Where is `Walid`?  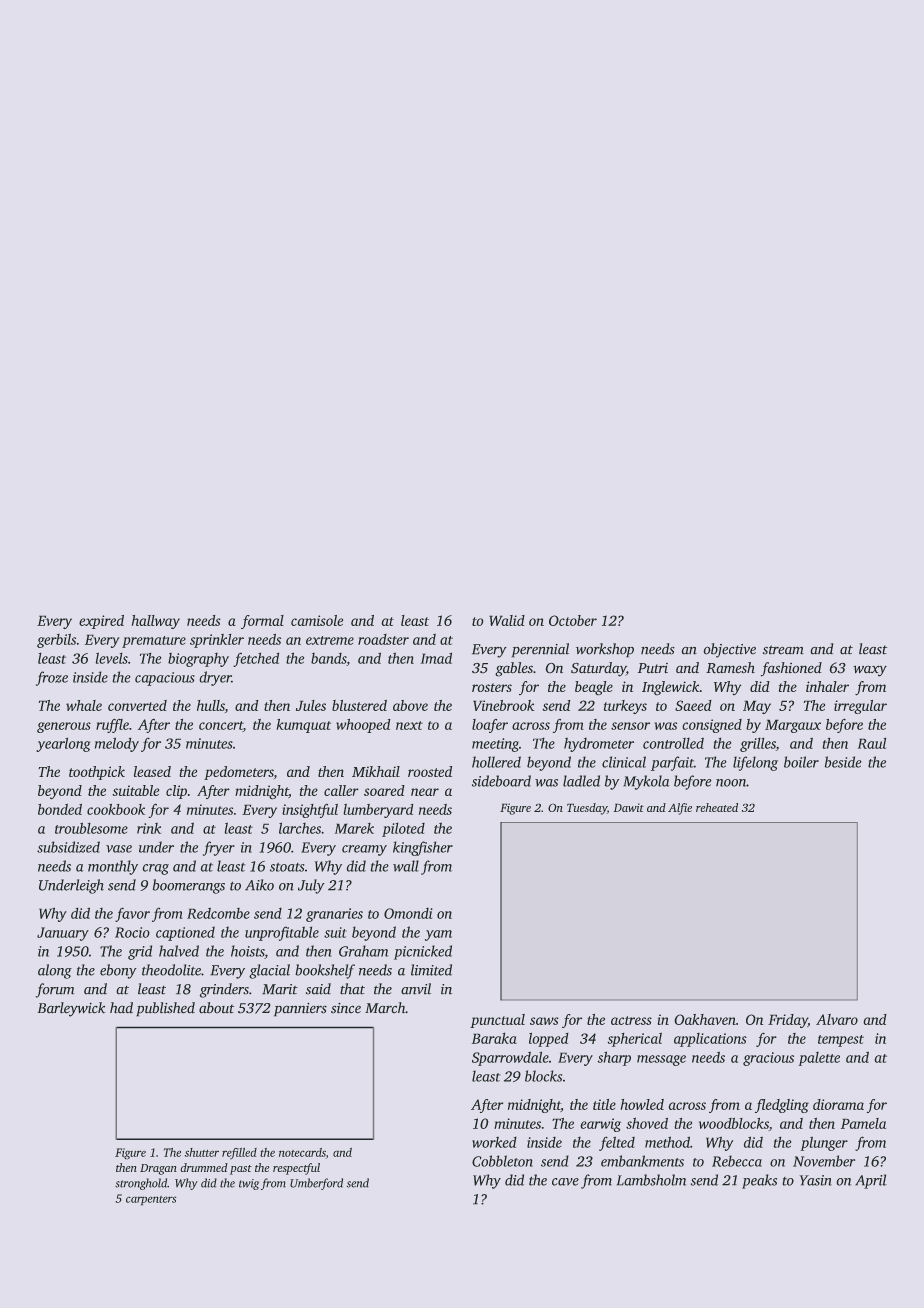
Walid is located at coordinates (507, 620).
